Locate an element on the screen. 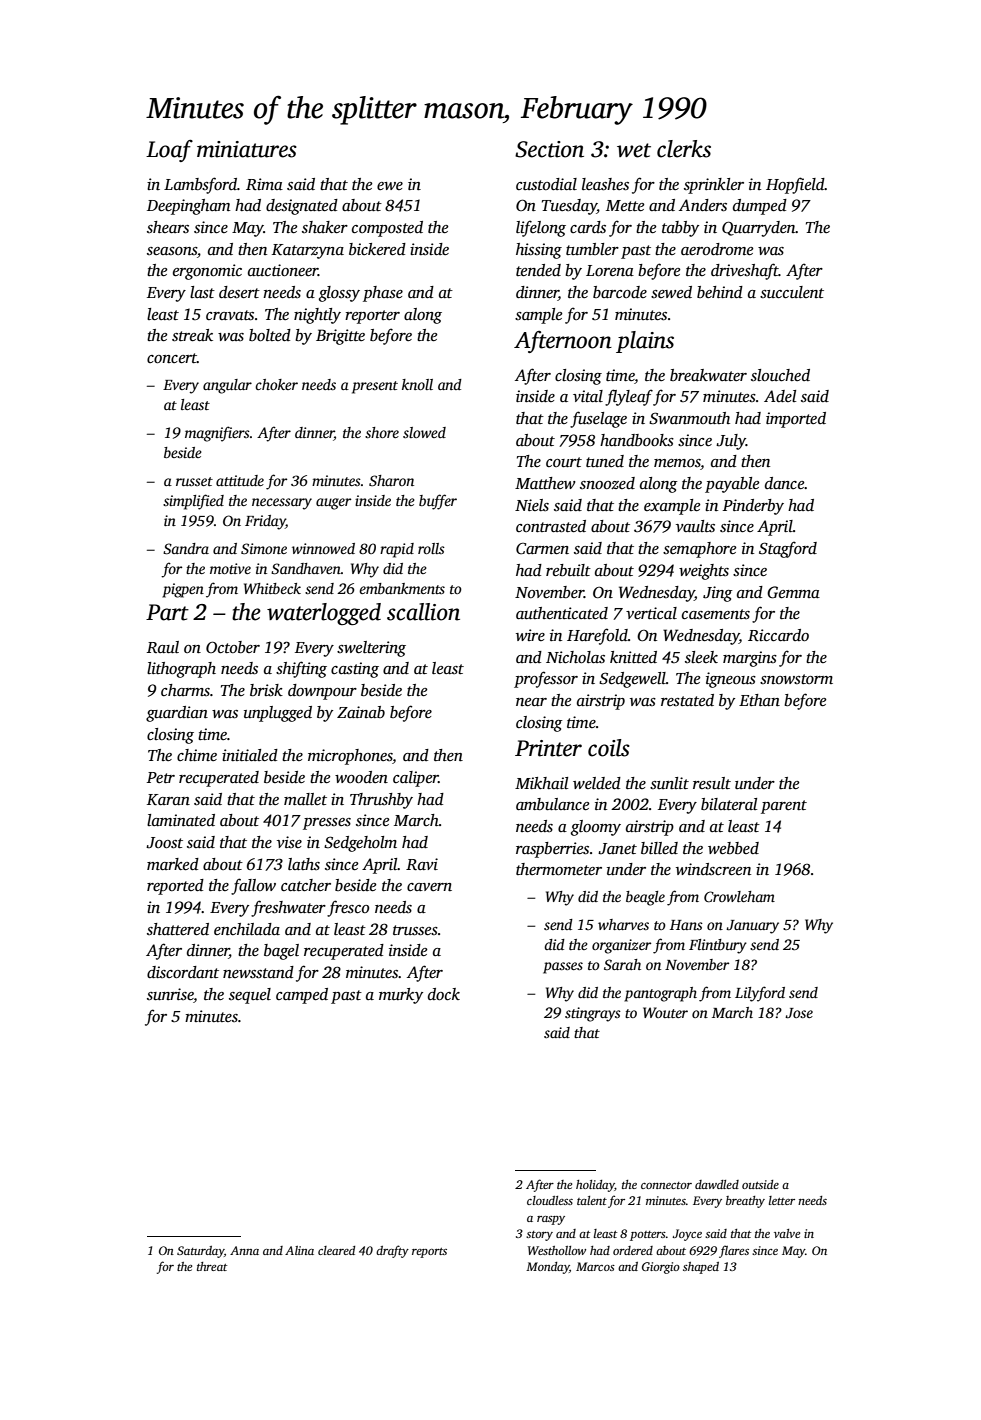 Image resolution: width=981 pixels, height=1420 pixels. composted is located at coordinates (387, 229).
